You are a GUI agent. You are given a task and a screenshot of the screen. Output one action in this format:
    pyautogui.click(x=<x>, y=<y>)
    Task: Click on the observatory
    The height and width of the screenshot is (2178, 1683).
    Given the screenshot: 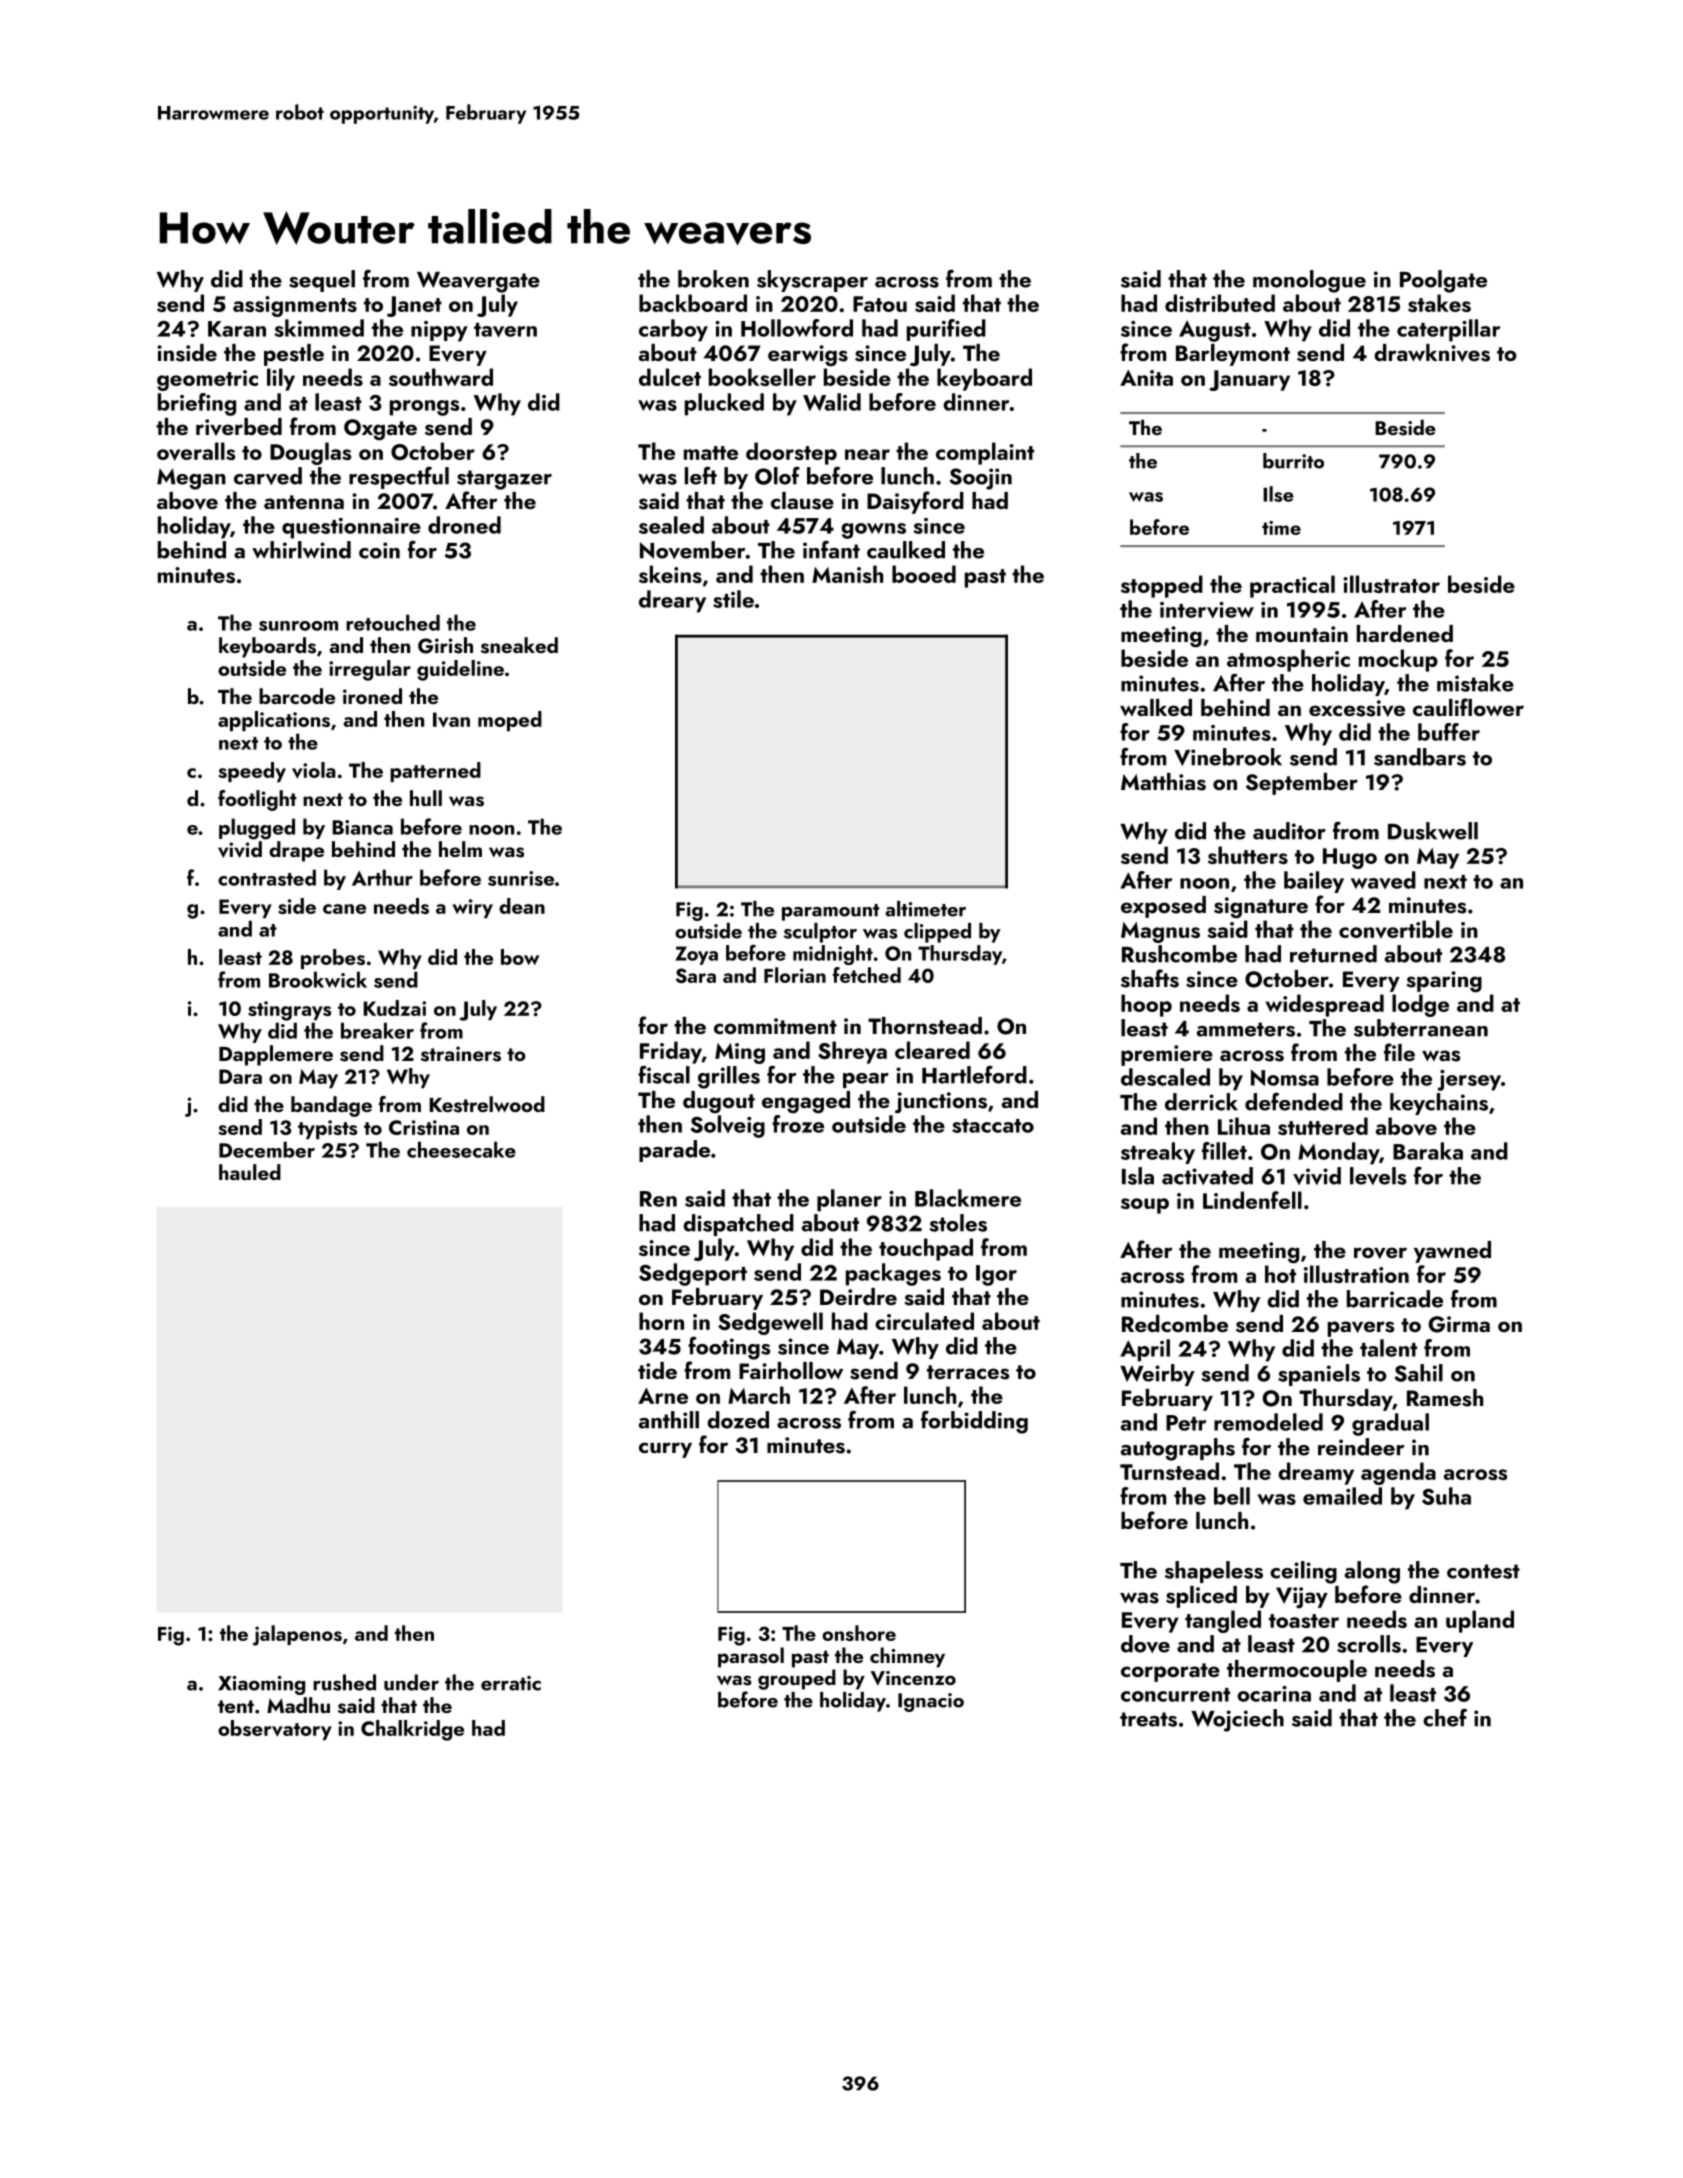 What is the action you would take?
    pyautogui.click(x=275, y=1730)
